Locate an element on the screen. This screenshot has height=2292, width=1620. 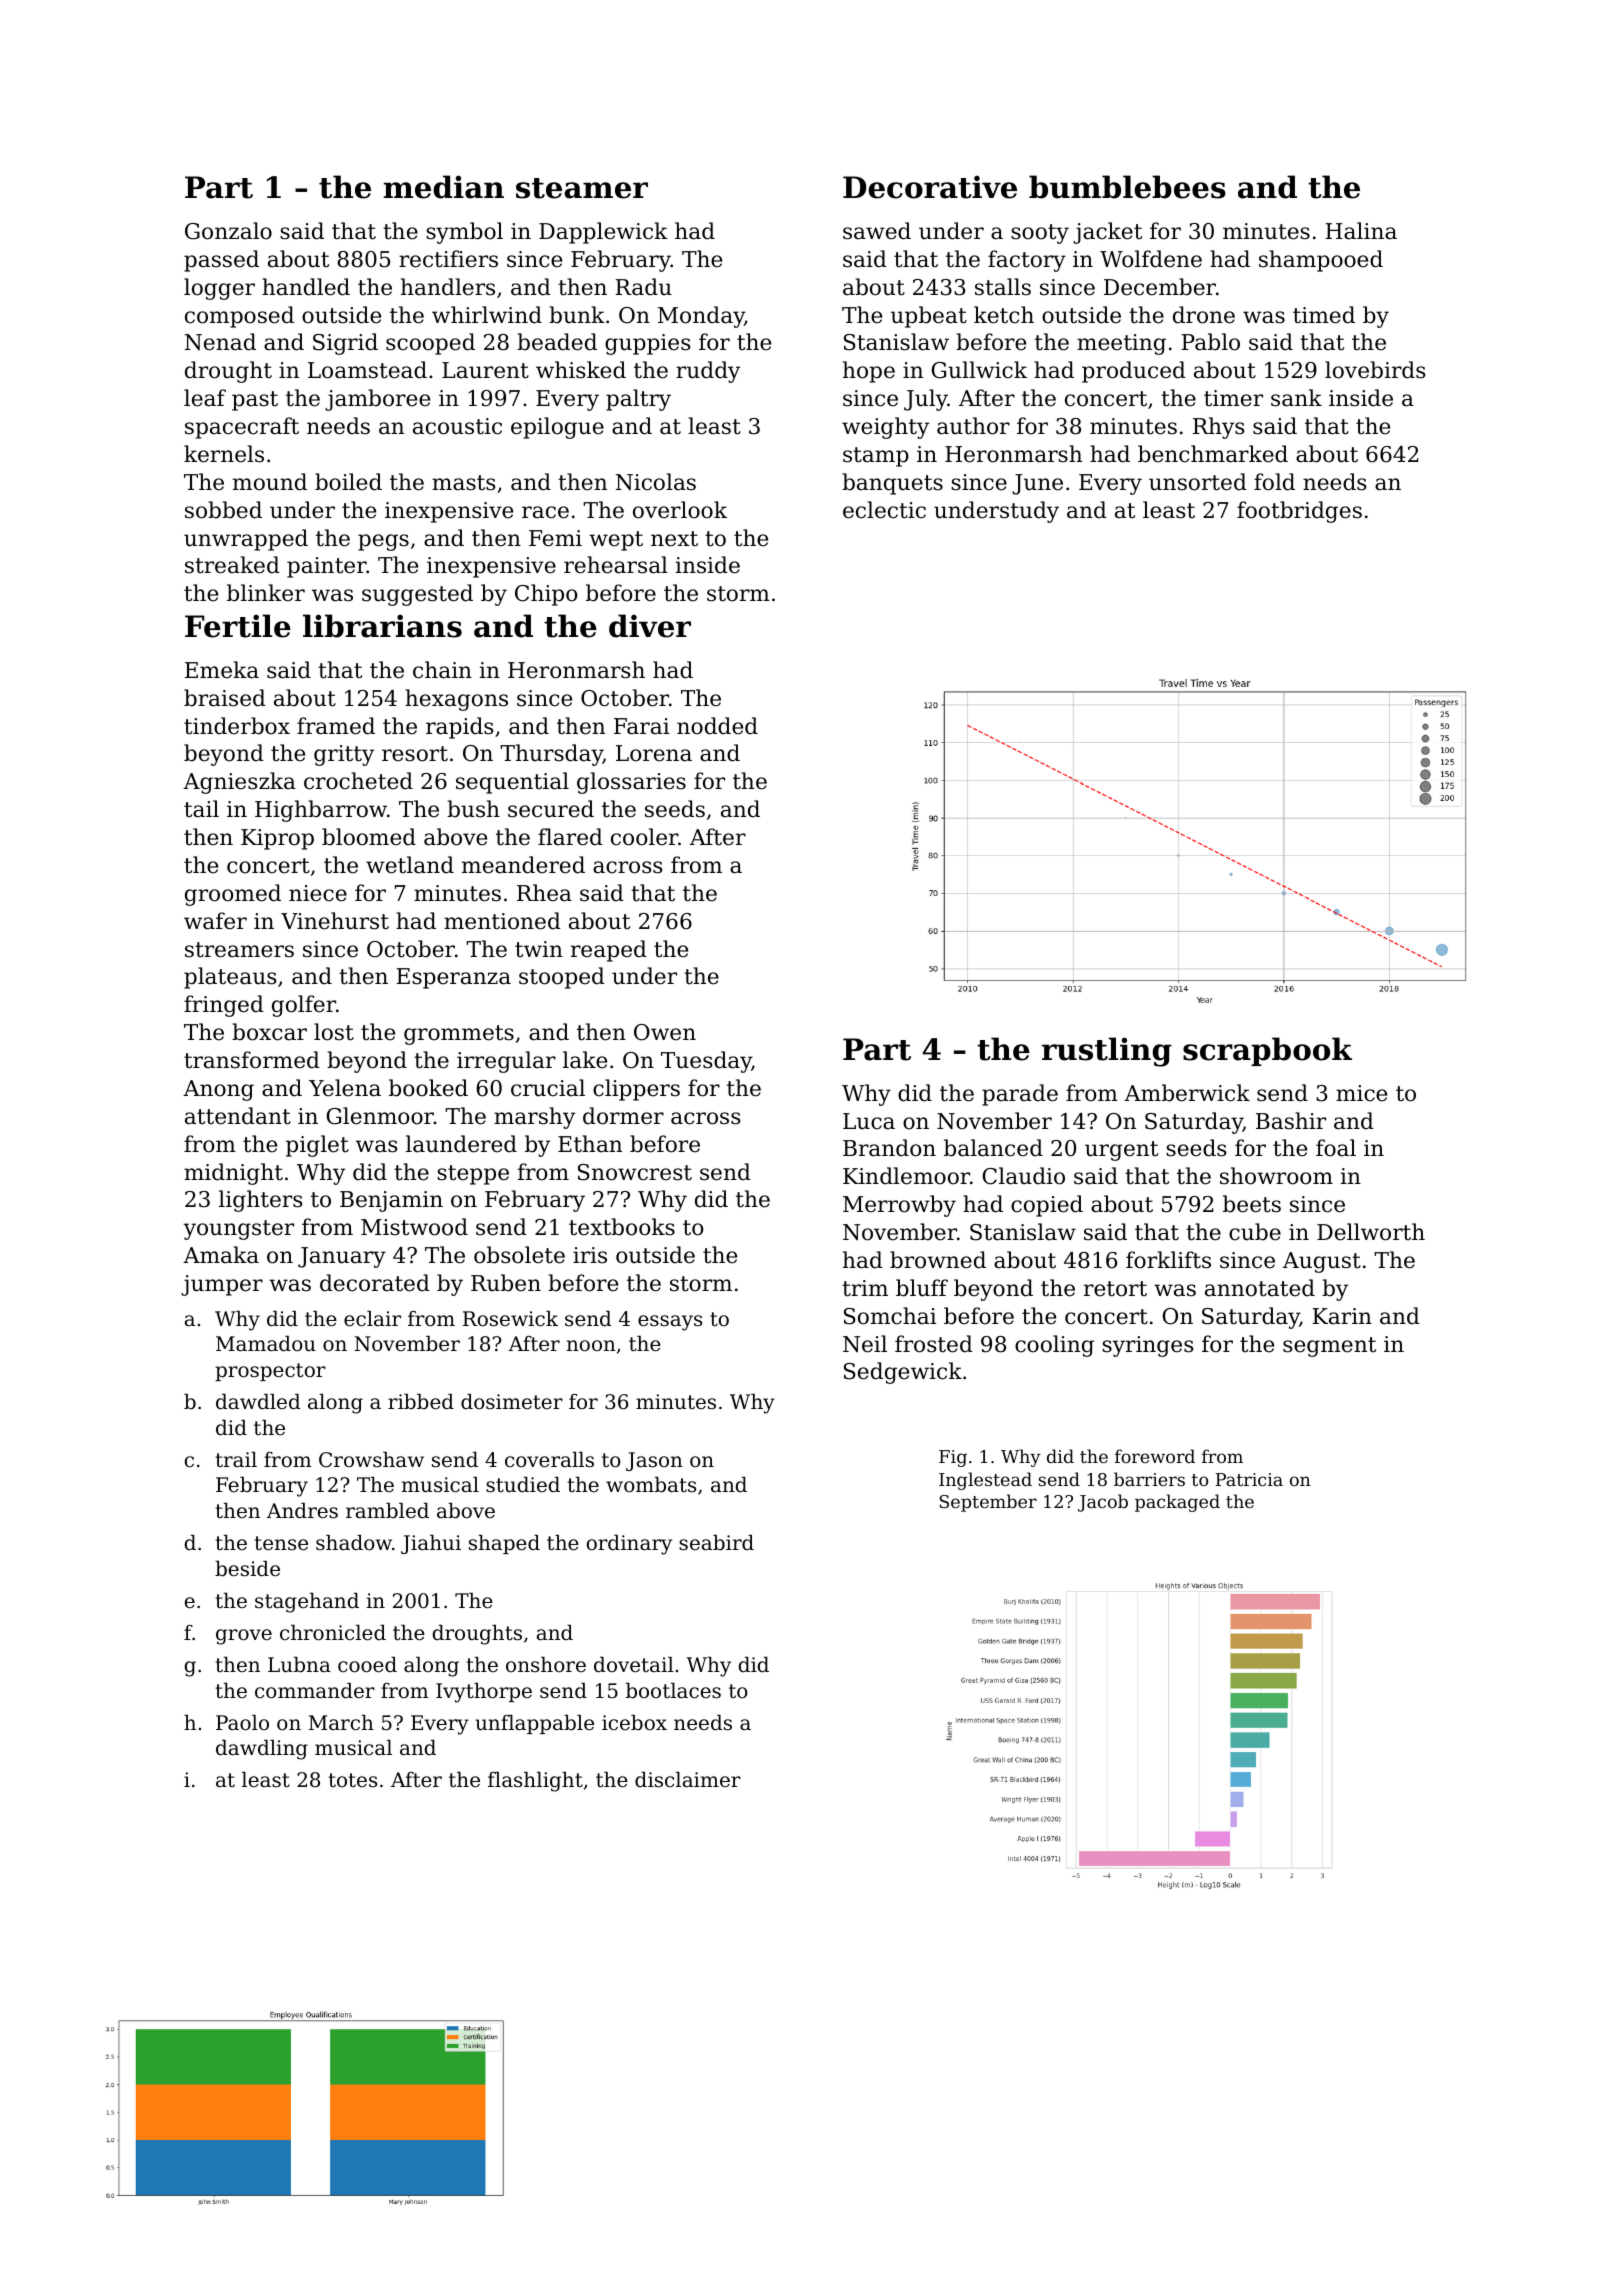
fold is located at coordinates (1274, 482).
